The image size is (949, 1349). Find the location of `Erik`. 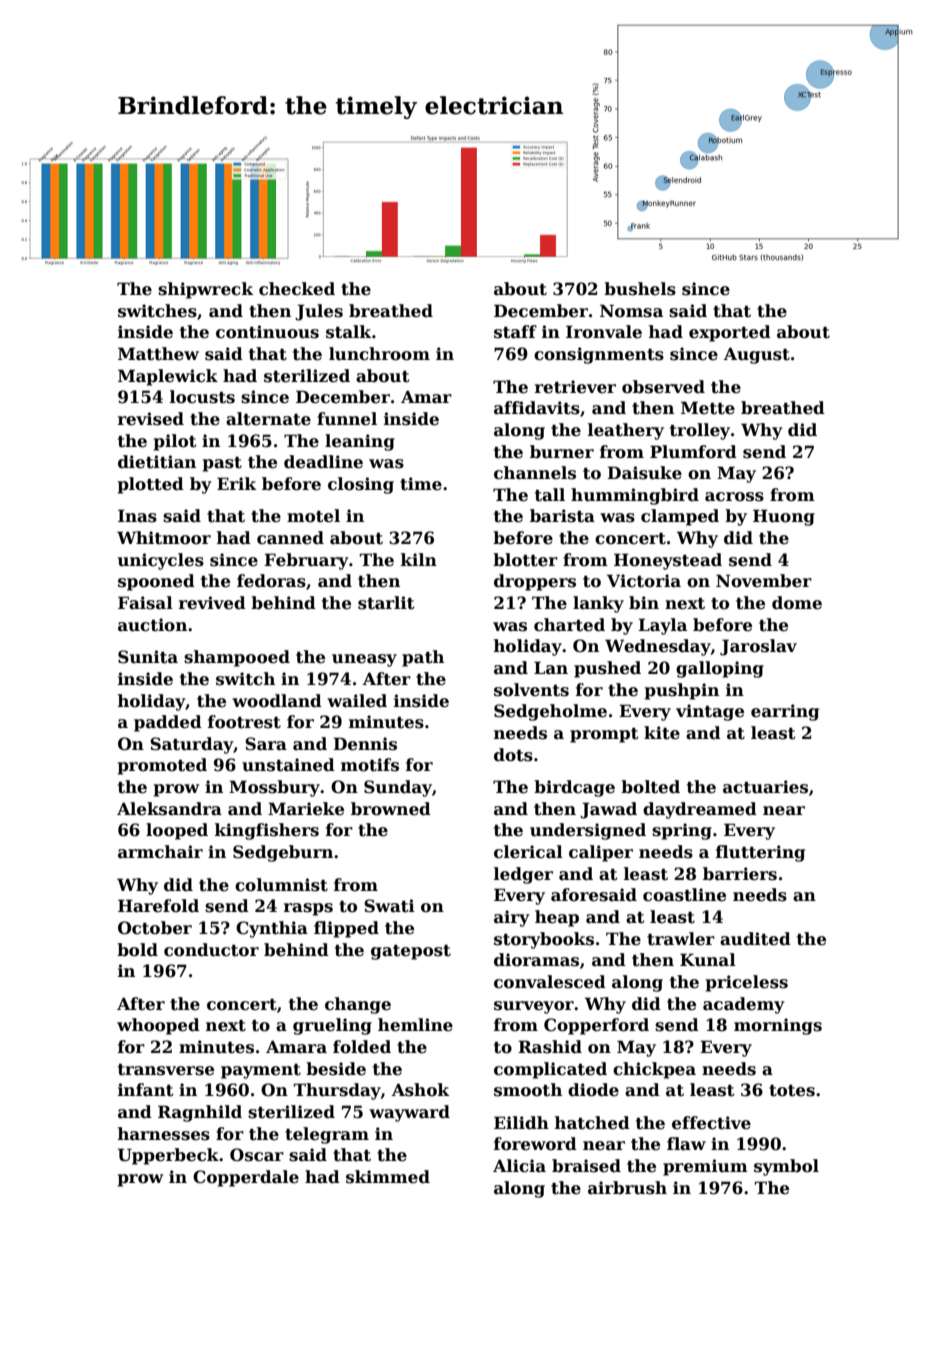

Erik is located at coordinates (236, 483).
